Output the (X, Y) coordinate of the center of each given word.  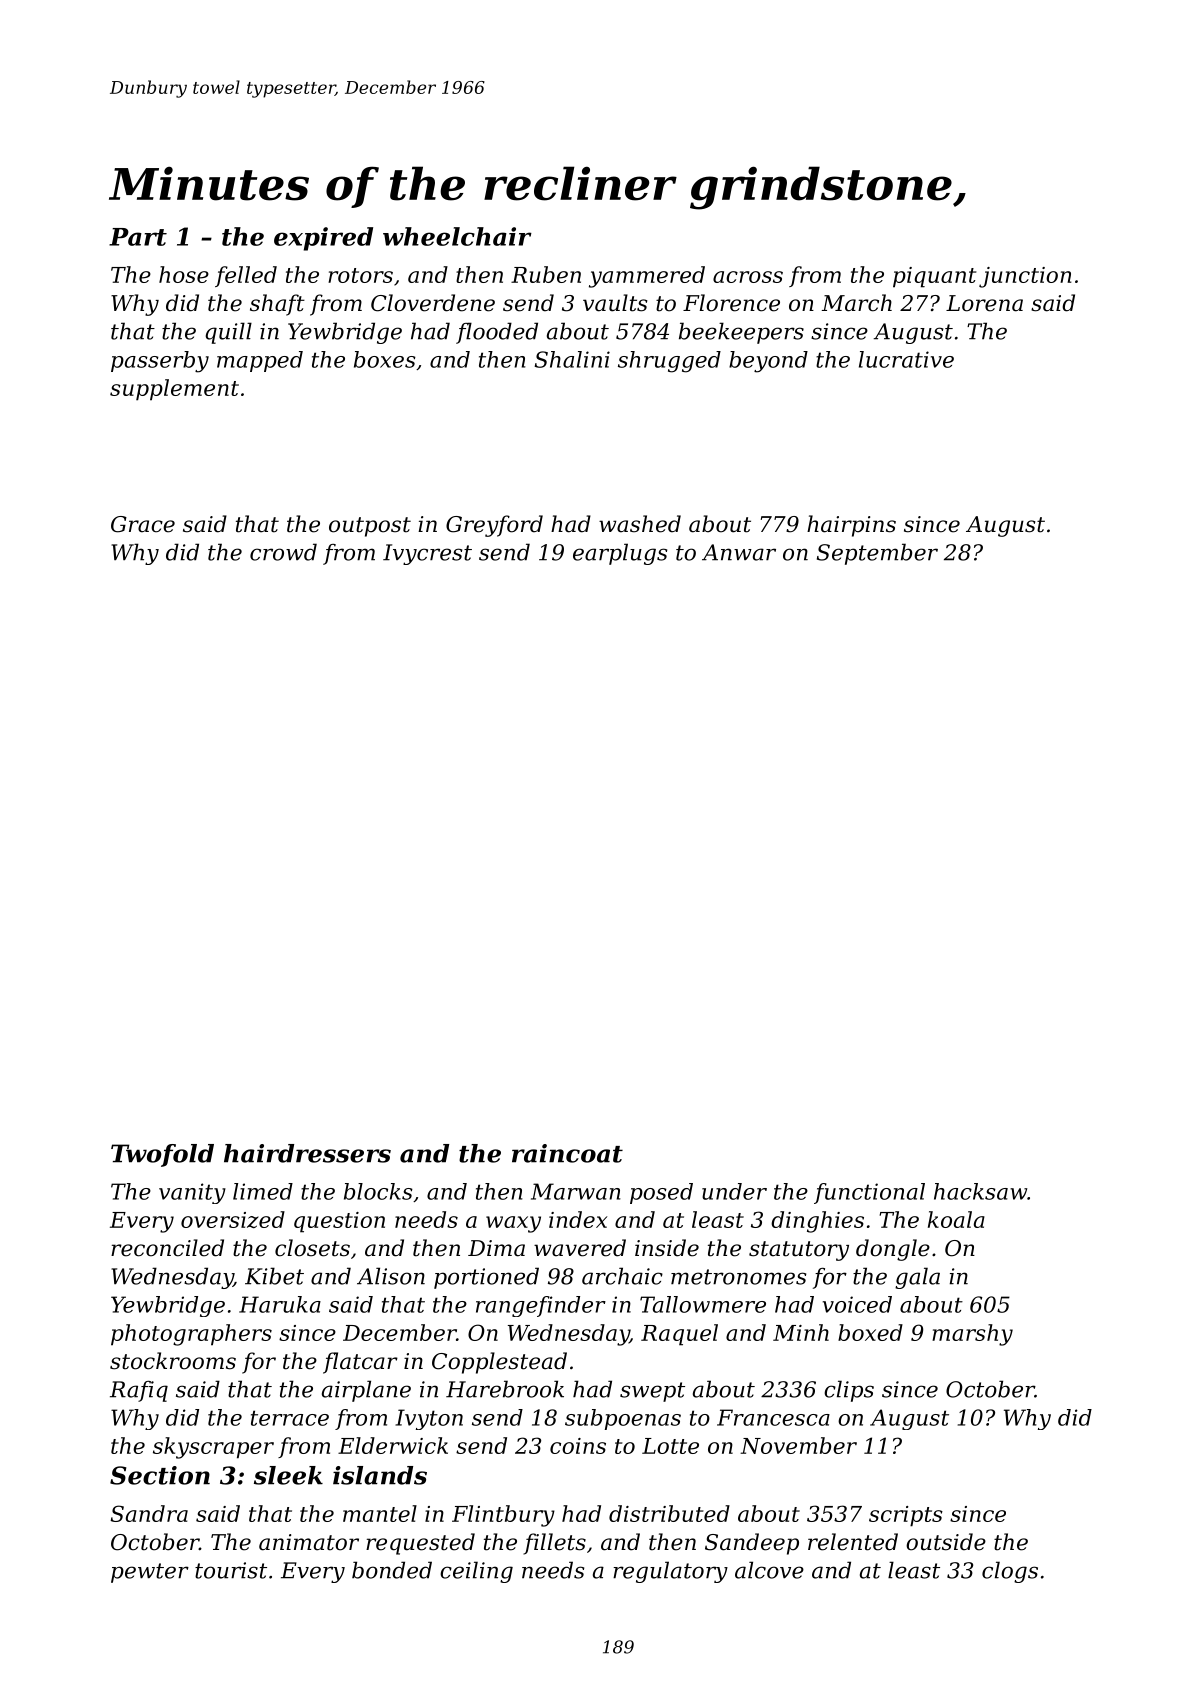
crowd (283, 552)
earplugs (620, 554)
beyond (768, 362)
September (877, 554)
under (734, 1191)
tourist (231, 1570)
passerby (160, 362)
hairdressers (307, 1153)
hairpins (851, 526)
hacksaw (980, 1191)
